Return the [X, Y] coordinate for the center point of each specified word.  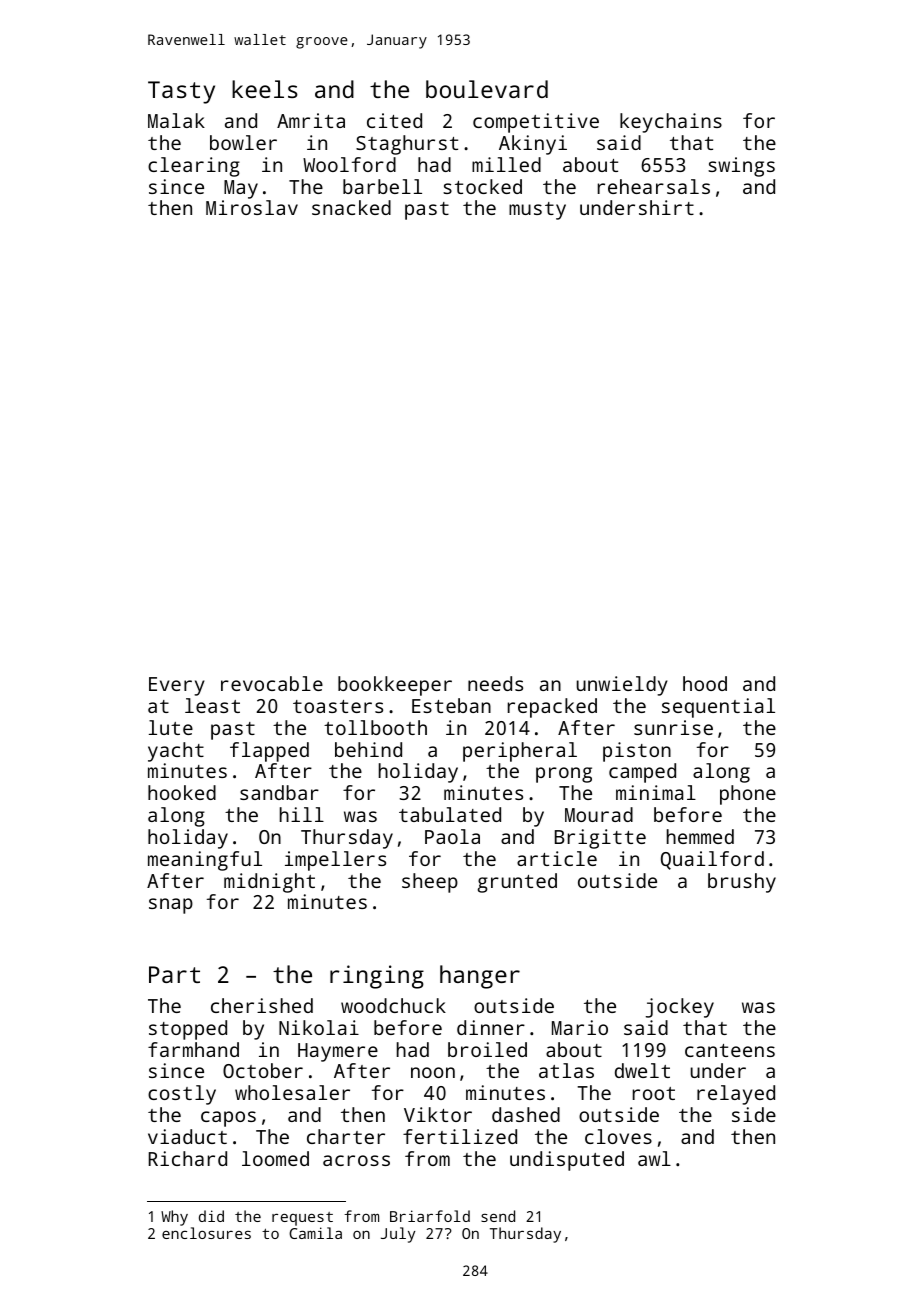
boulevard [487, 89]
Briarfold [430, 1216]
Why [174, 1218]
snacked [351, 207]
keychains [671, 123]
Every [177, 686]
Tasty [181, 92]
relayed [736, 1095]
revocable [272, 683]
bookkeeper [395, 686]
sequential [718, 708]
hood [705, 683]
